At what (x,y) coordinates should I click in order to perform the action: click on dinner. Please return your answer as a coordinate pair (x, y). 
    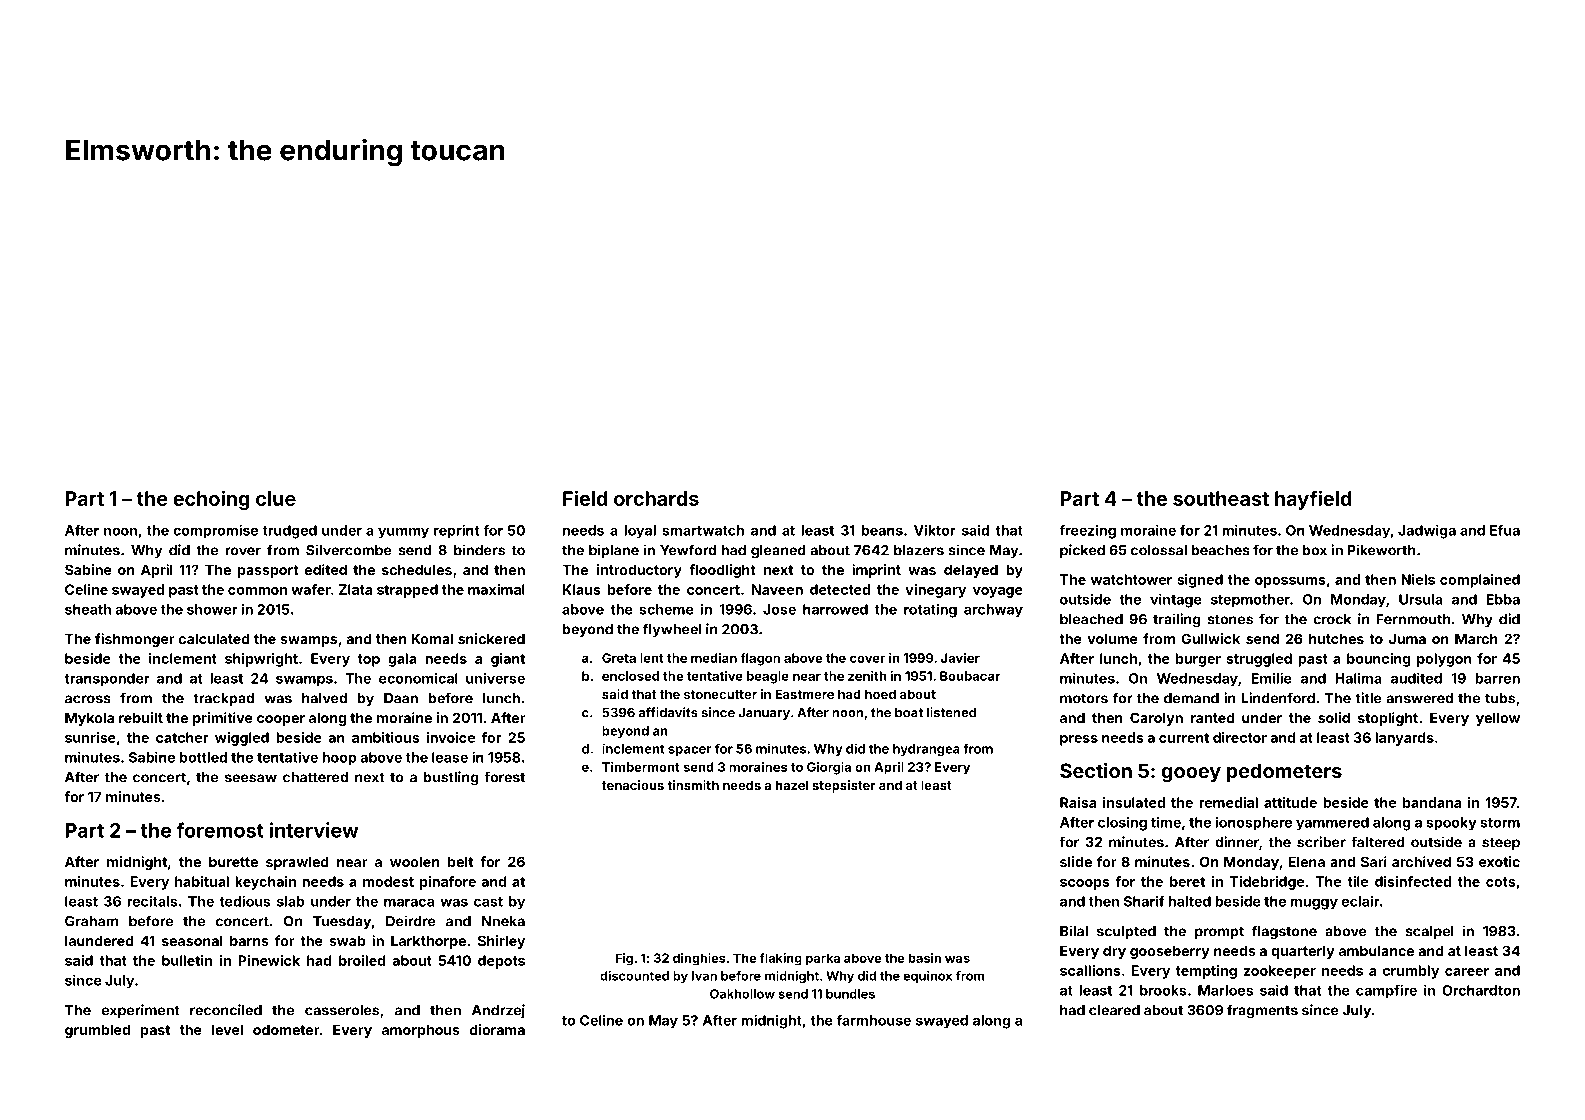
    Looking at the image, I should click on (1237, 842).
